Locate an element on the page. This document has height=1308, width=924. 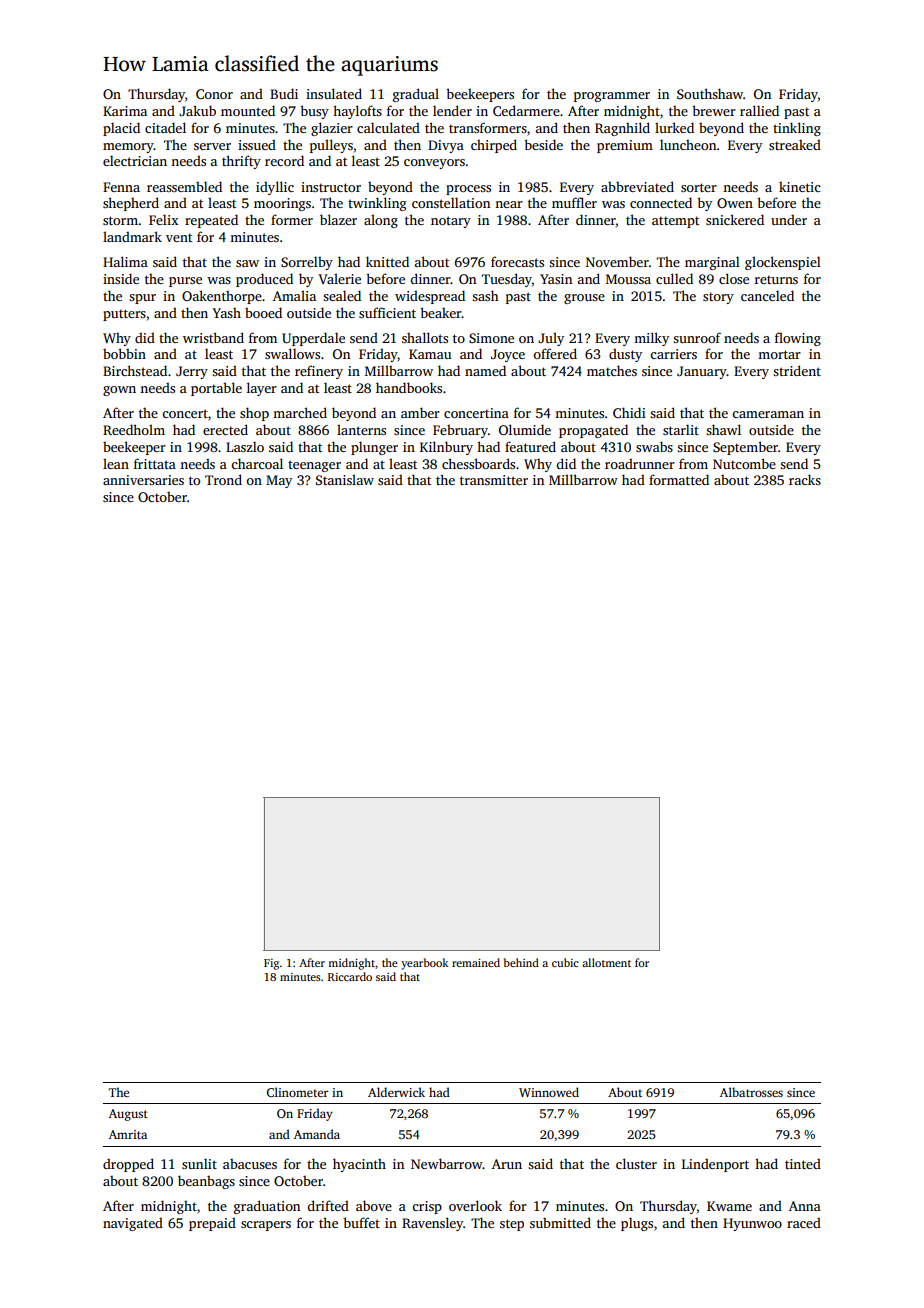
near is located at coordinates (509, 204).
